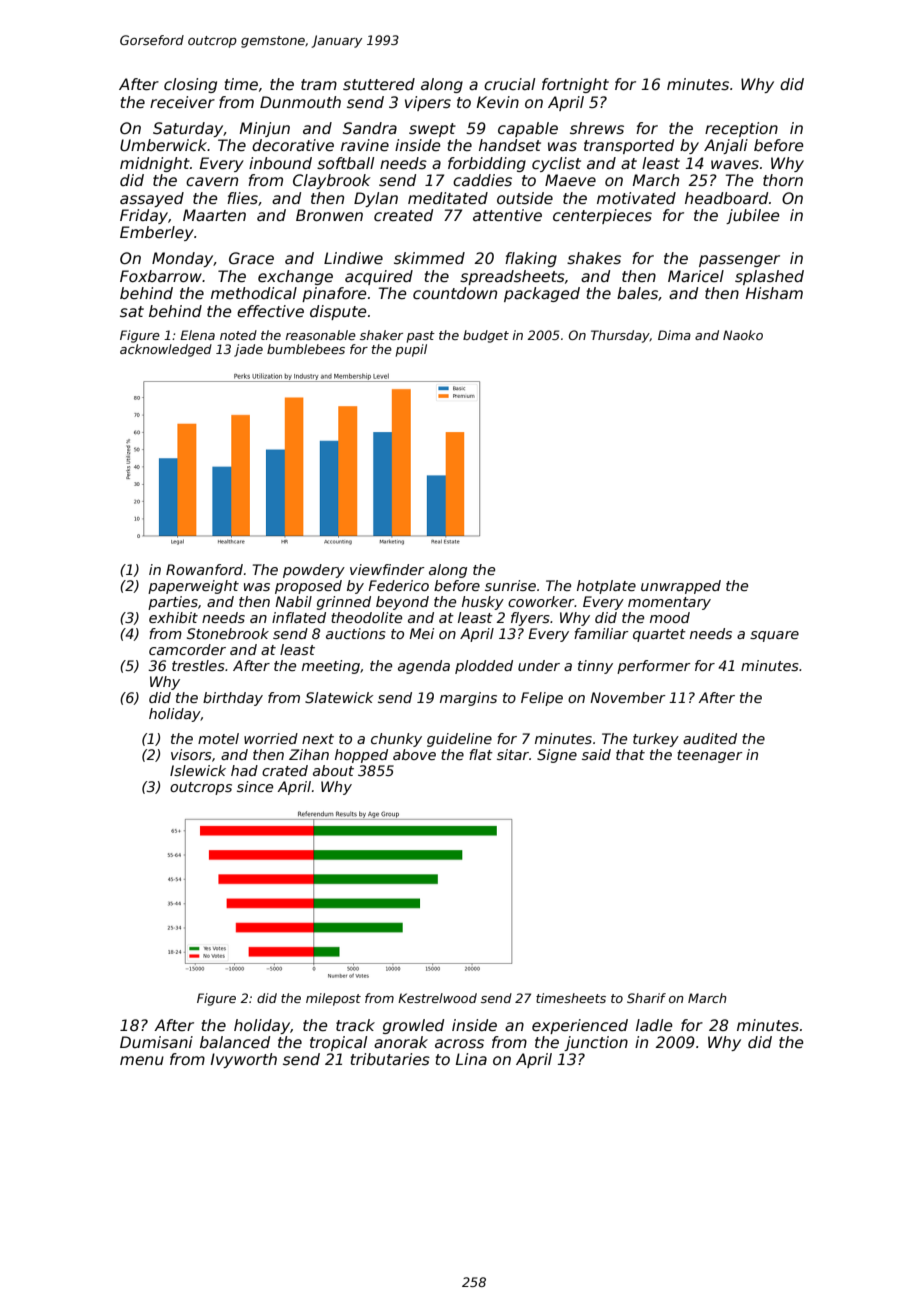  Describe the element at coordinates (575, 85) in the screenshot. I see `fortnight` at that location.
